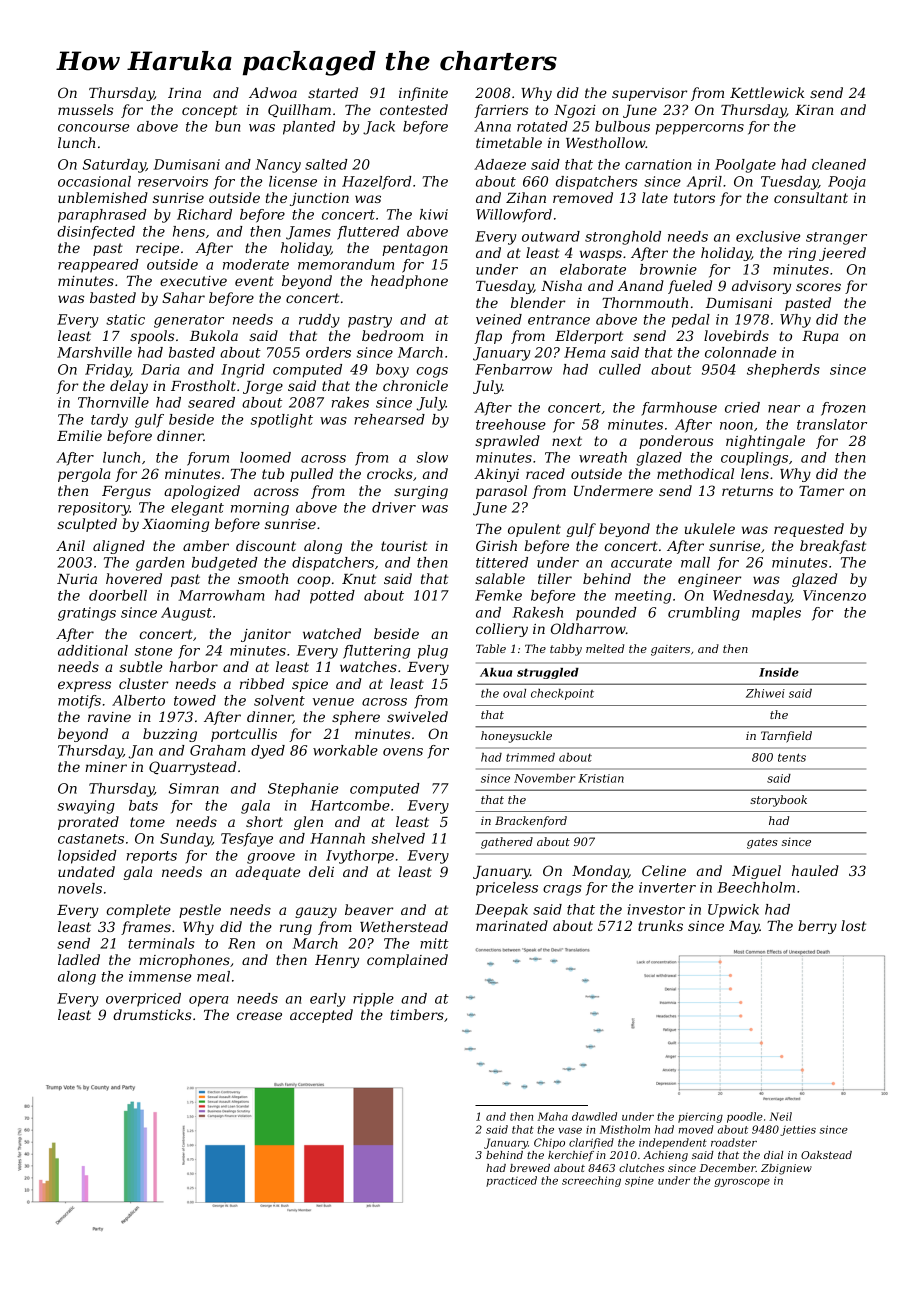 This page has height=1308, width=924. Describe the element at coordinates (700, 1118) in the page. I see `piercing` at that location.
